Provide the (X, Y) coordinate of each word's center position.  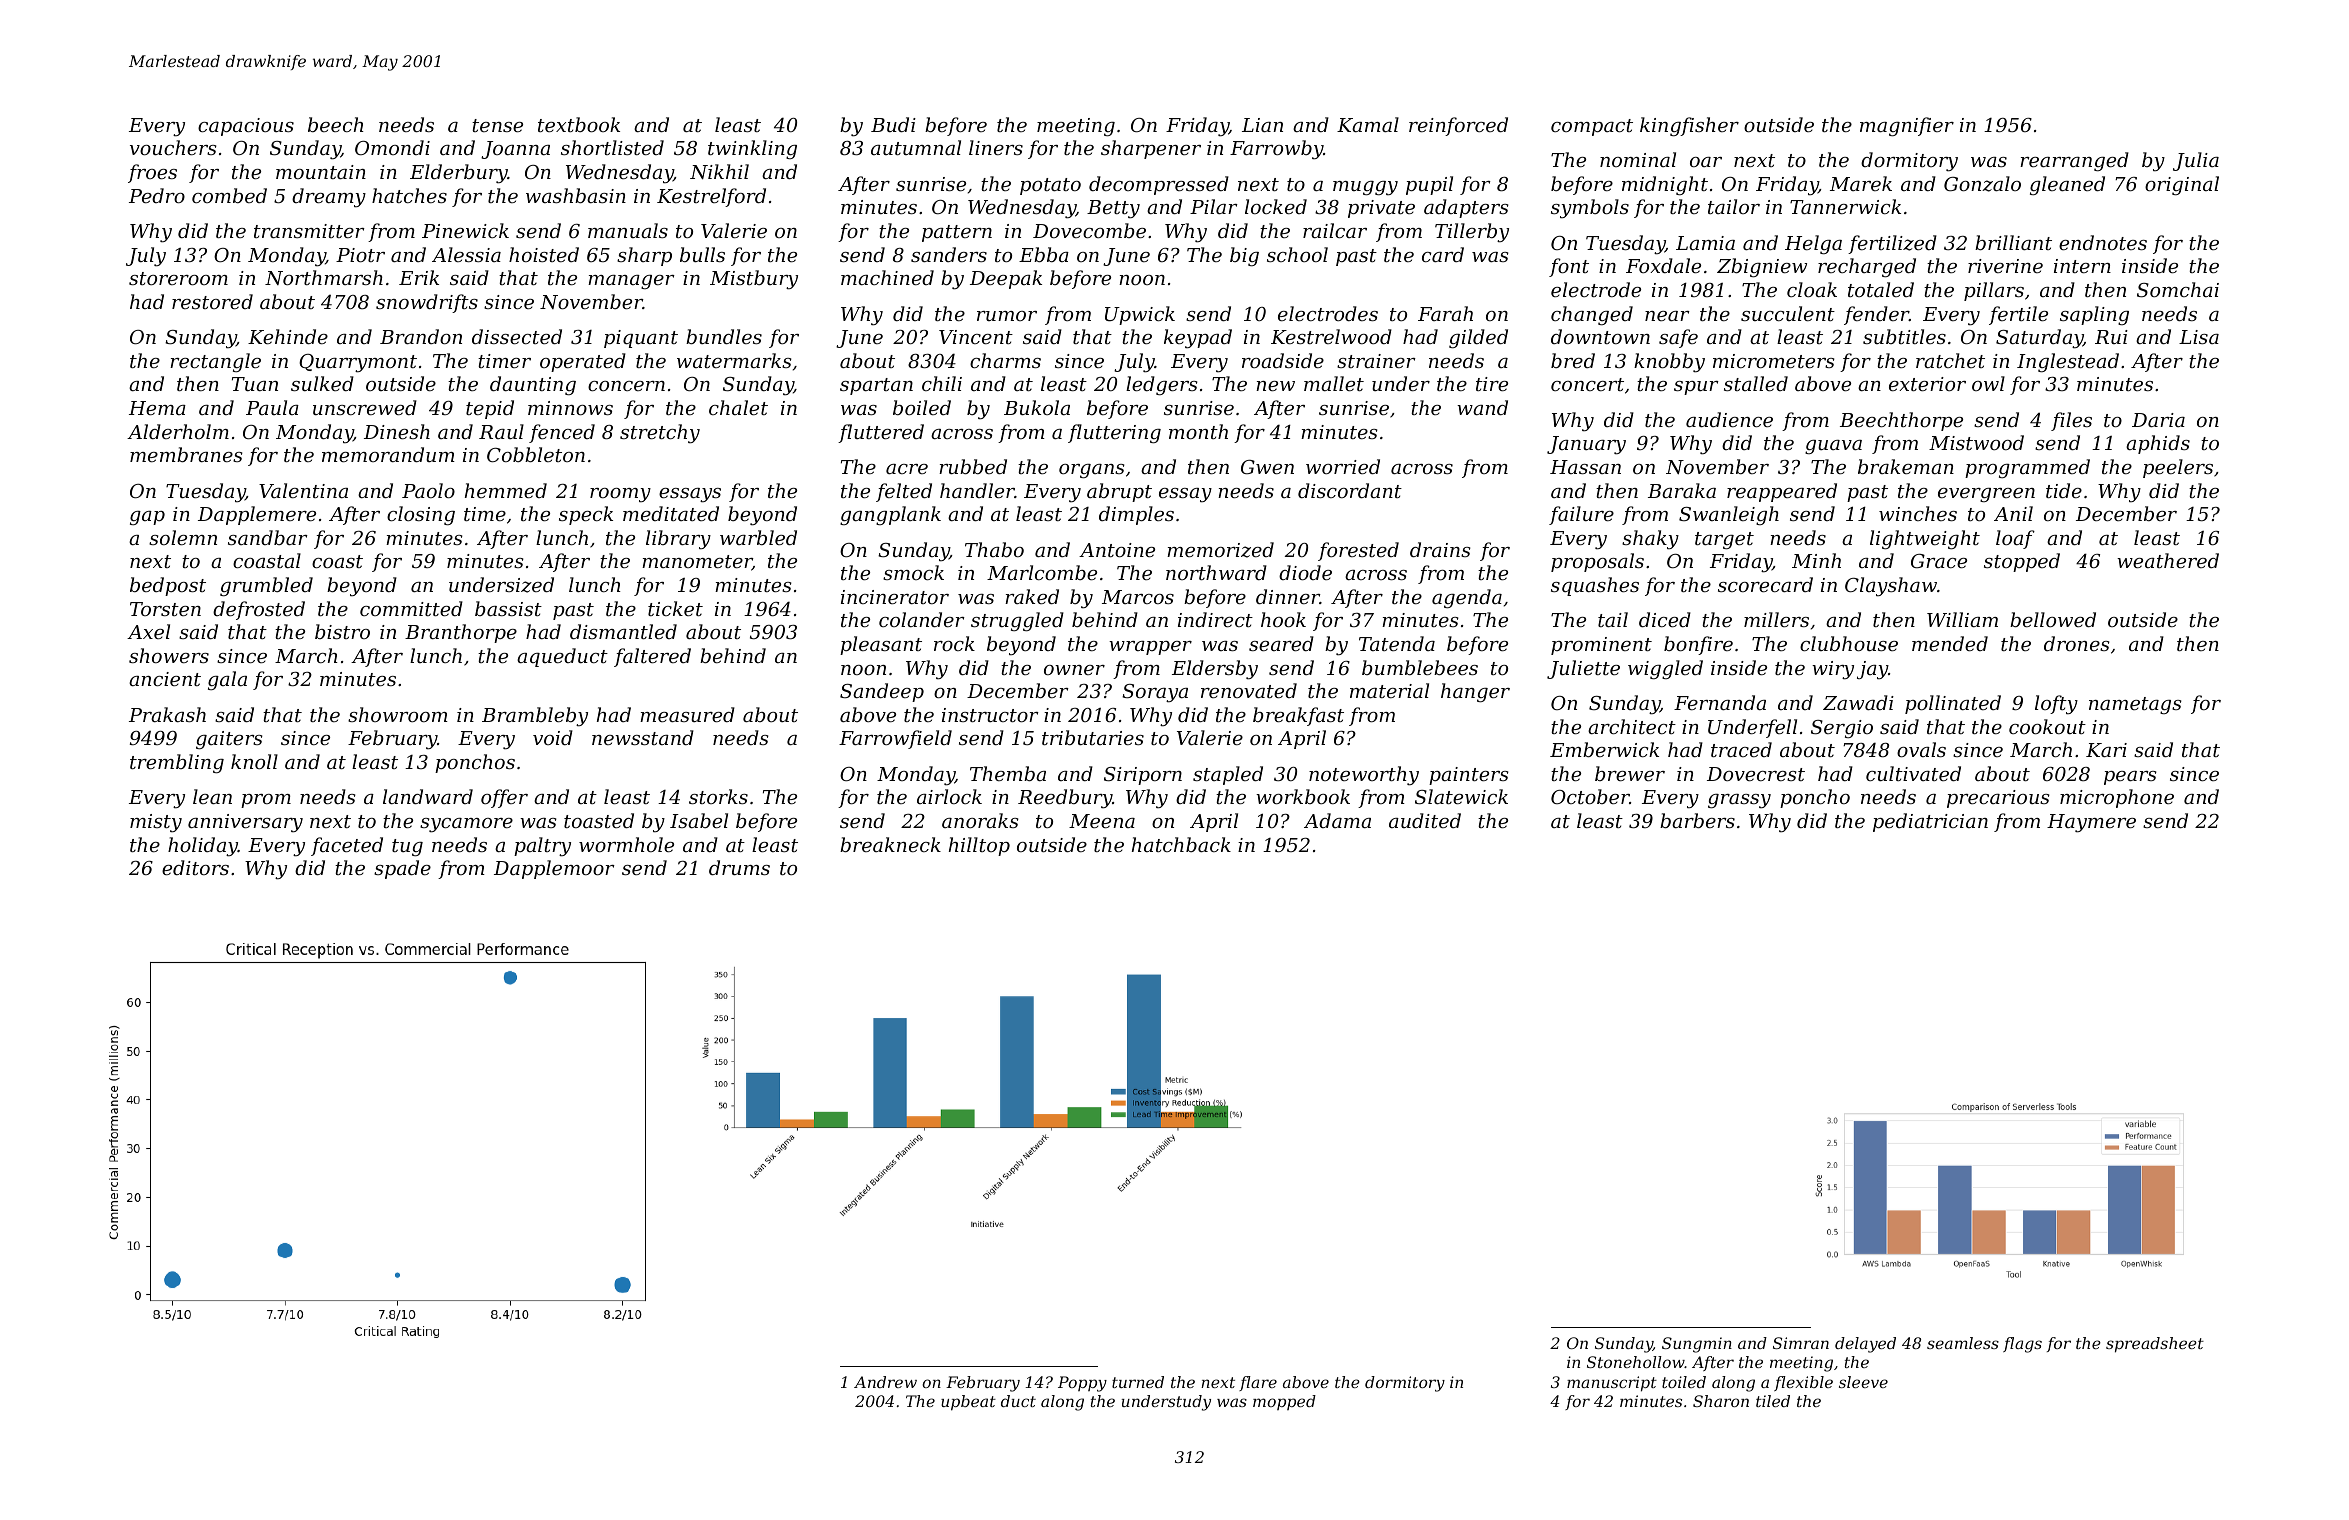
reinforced (1458, 126)
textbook (579, 124)
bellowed (2053, 619)
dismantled (623, 631)
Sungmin (1697, 1345)
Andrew (885, 1382)
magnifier (1907, 126)
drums (739, 867)
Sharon (1721, 1401)
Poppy (1082, 1384)
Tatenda (1397, 643)
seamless (1963, 1343)
